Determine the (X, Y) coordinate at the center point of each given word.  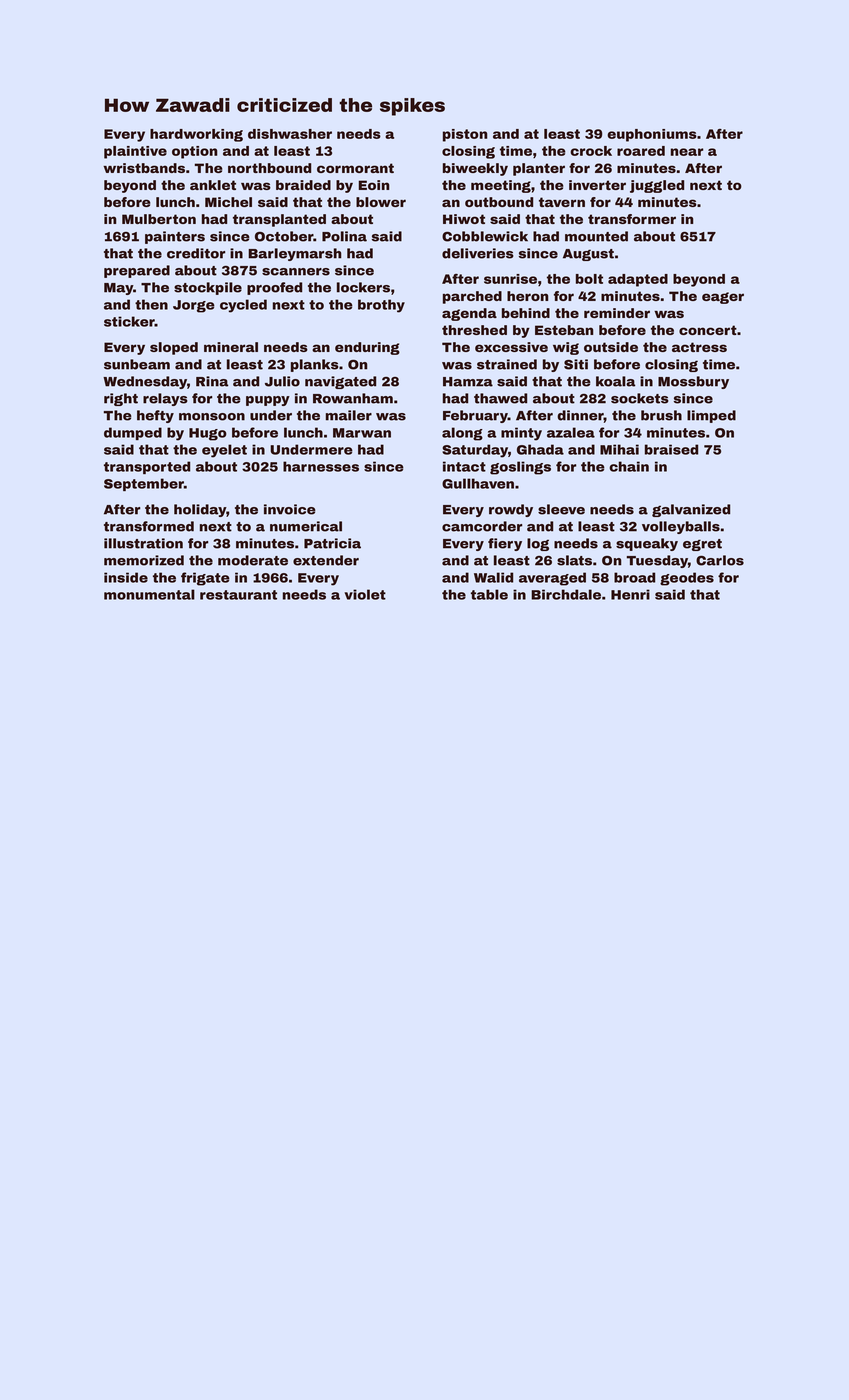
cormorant (355, 168)
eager (723, 298)
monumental (149, 594)
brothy (381, 306)
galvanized (691, 510)
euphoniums (652, 135)
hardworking (196, 135)
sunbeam (137, 364)
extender (326, 560)
